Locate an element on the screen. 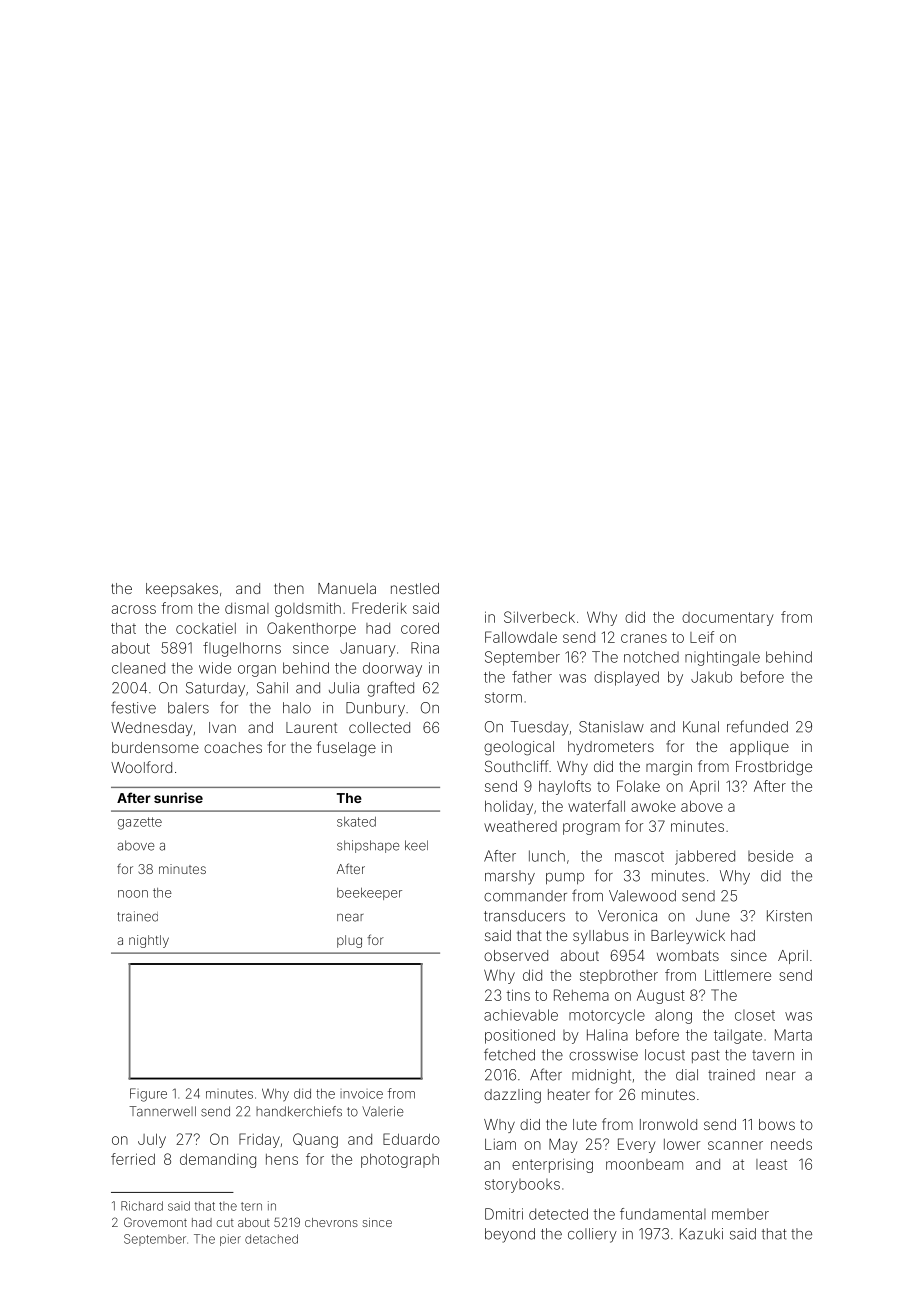 The height and width of the screenshot is (1314, 924). achievable is located at coordinates (521, 1015).
